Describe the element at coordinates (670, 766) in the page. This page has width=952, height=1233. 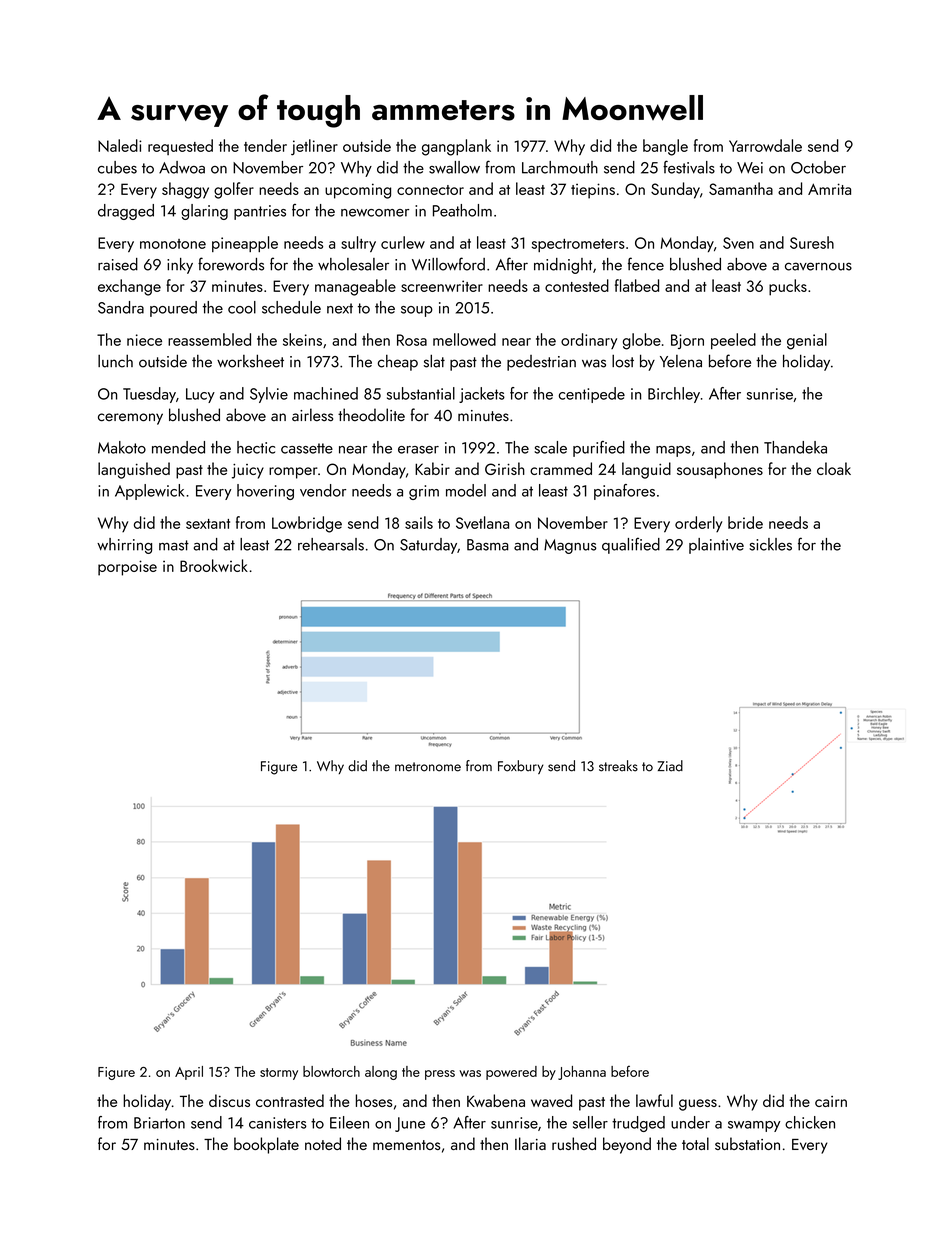
I see `Ziad` at that location.
